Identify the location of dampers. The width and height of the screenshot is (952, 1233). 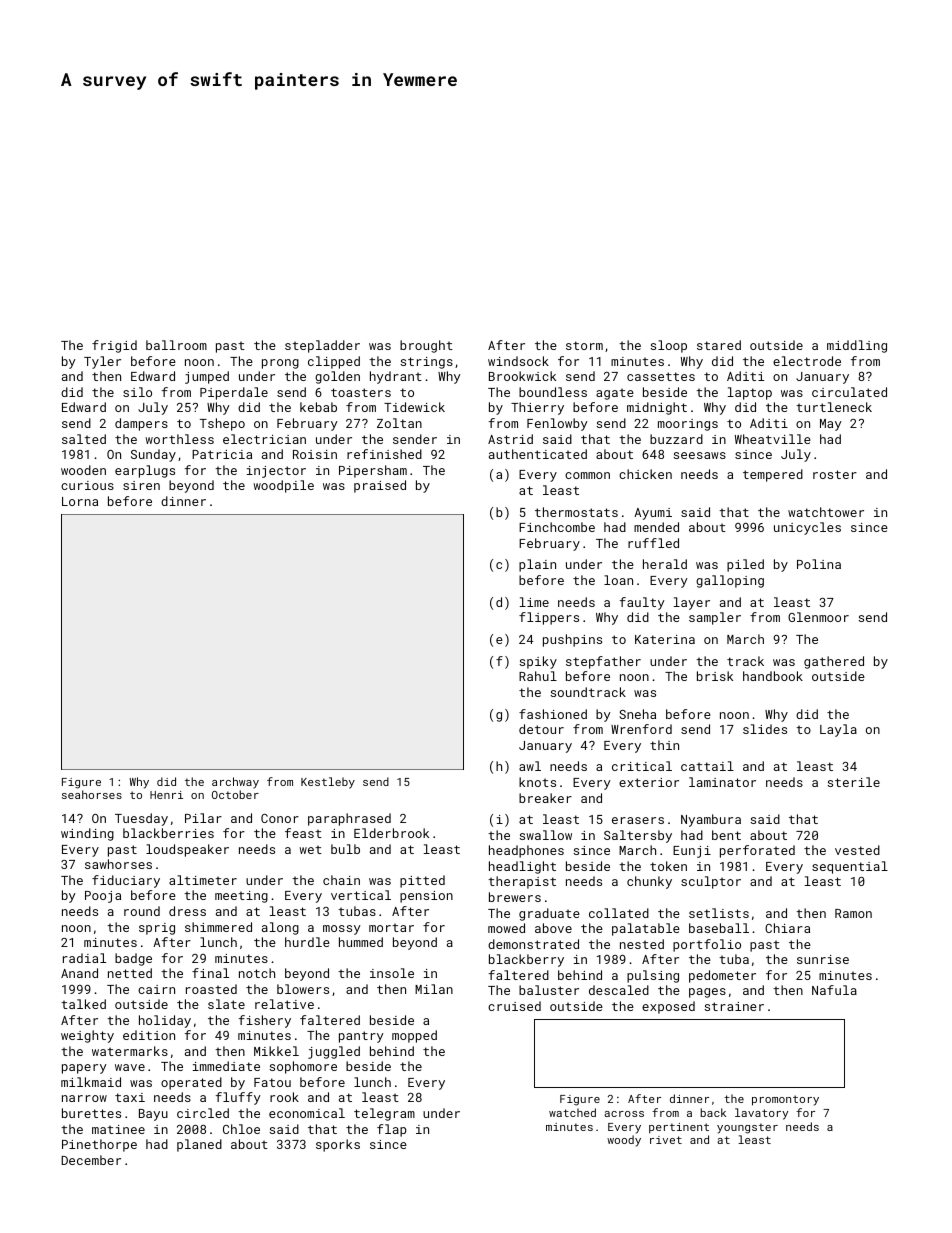
(141, 424).
